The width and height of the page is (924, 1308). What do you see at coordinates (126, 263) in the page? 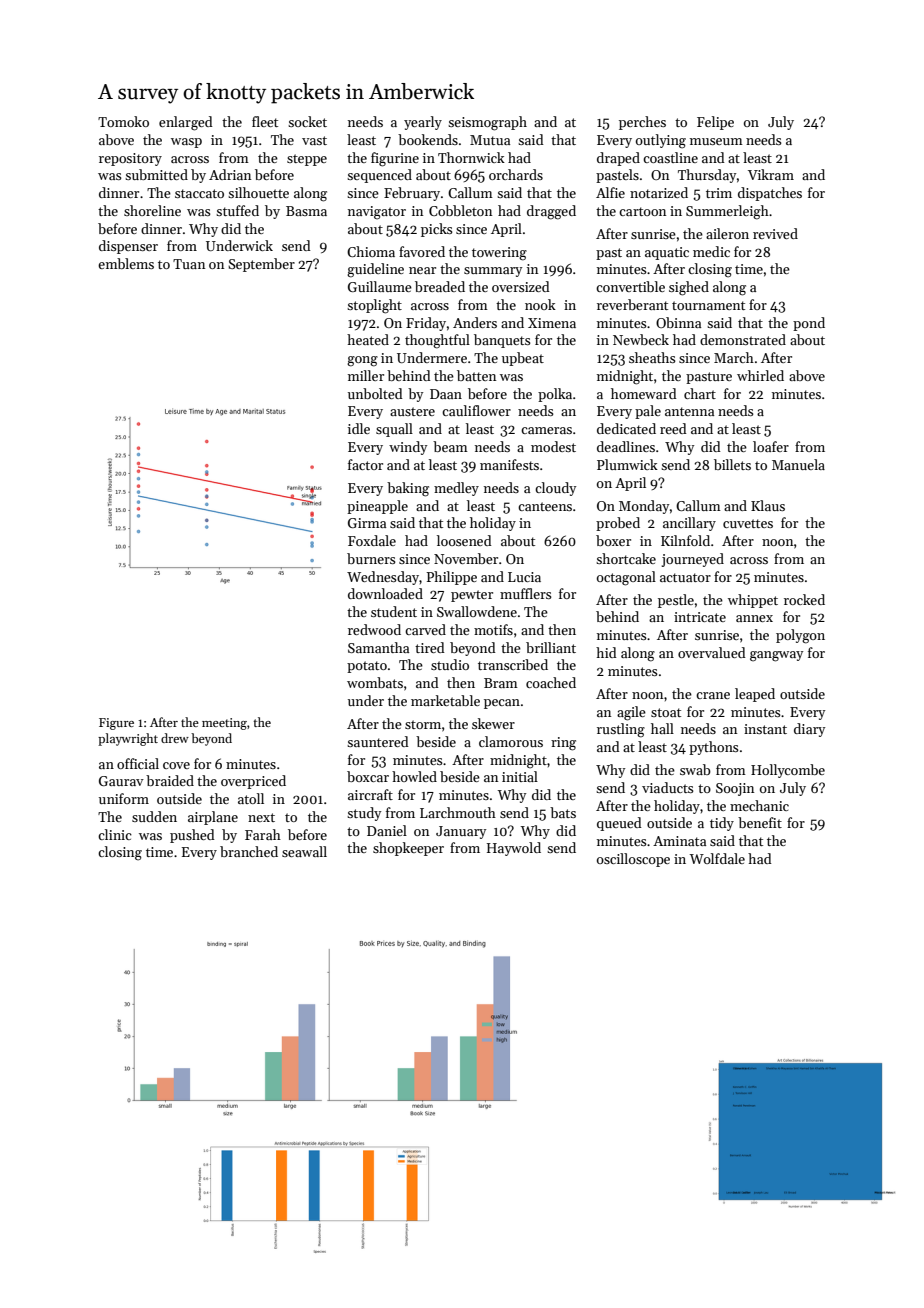
I see `emblems` at bounding box center [126, 263].
